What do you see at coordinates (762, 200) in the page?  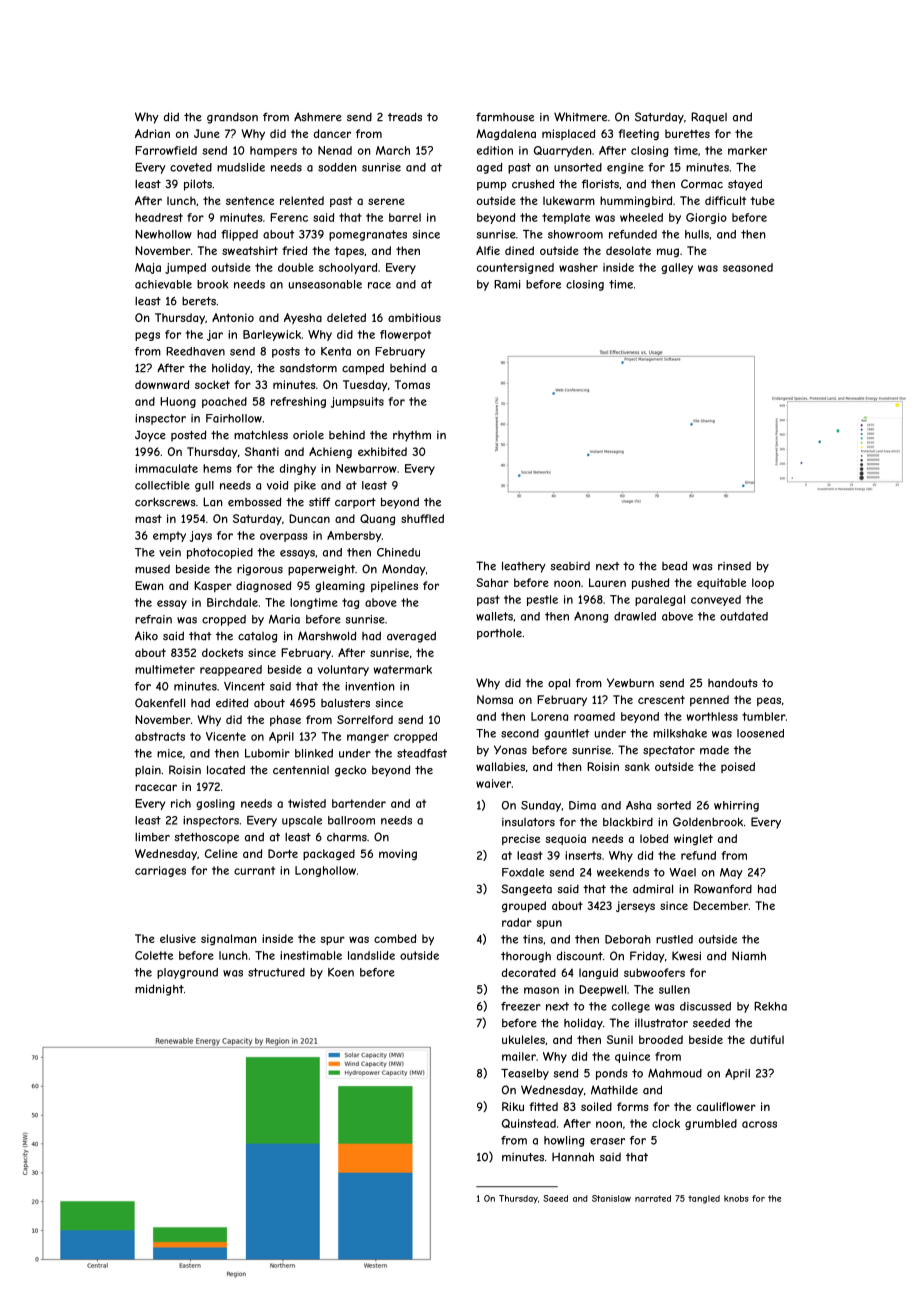 I see `tube` at bounding box center [762, 200].
